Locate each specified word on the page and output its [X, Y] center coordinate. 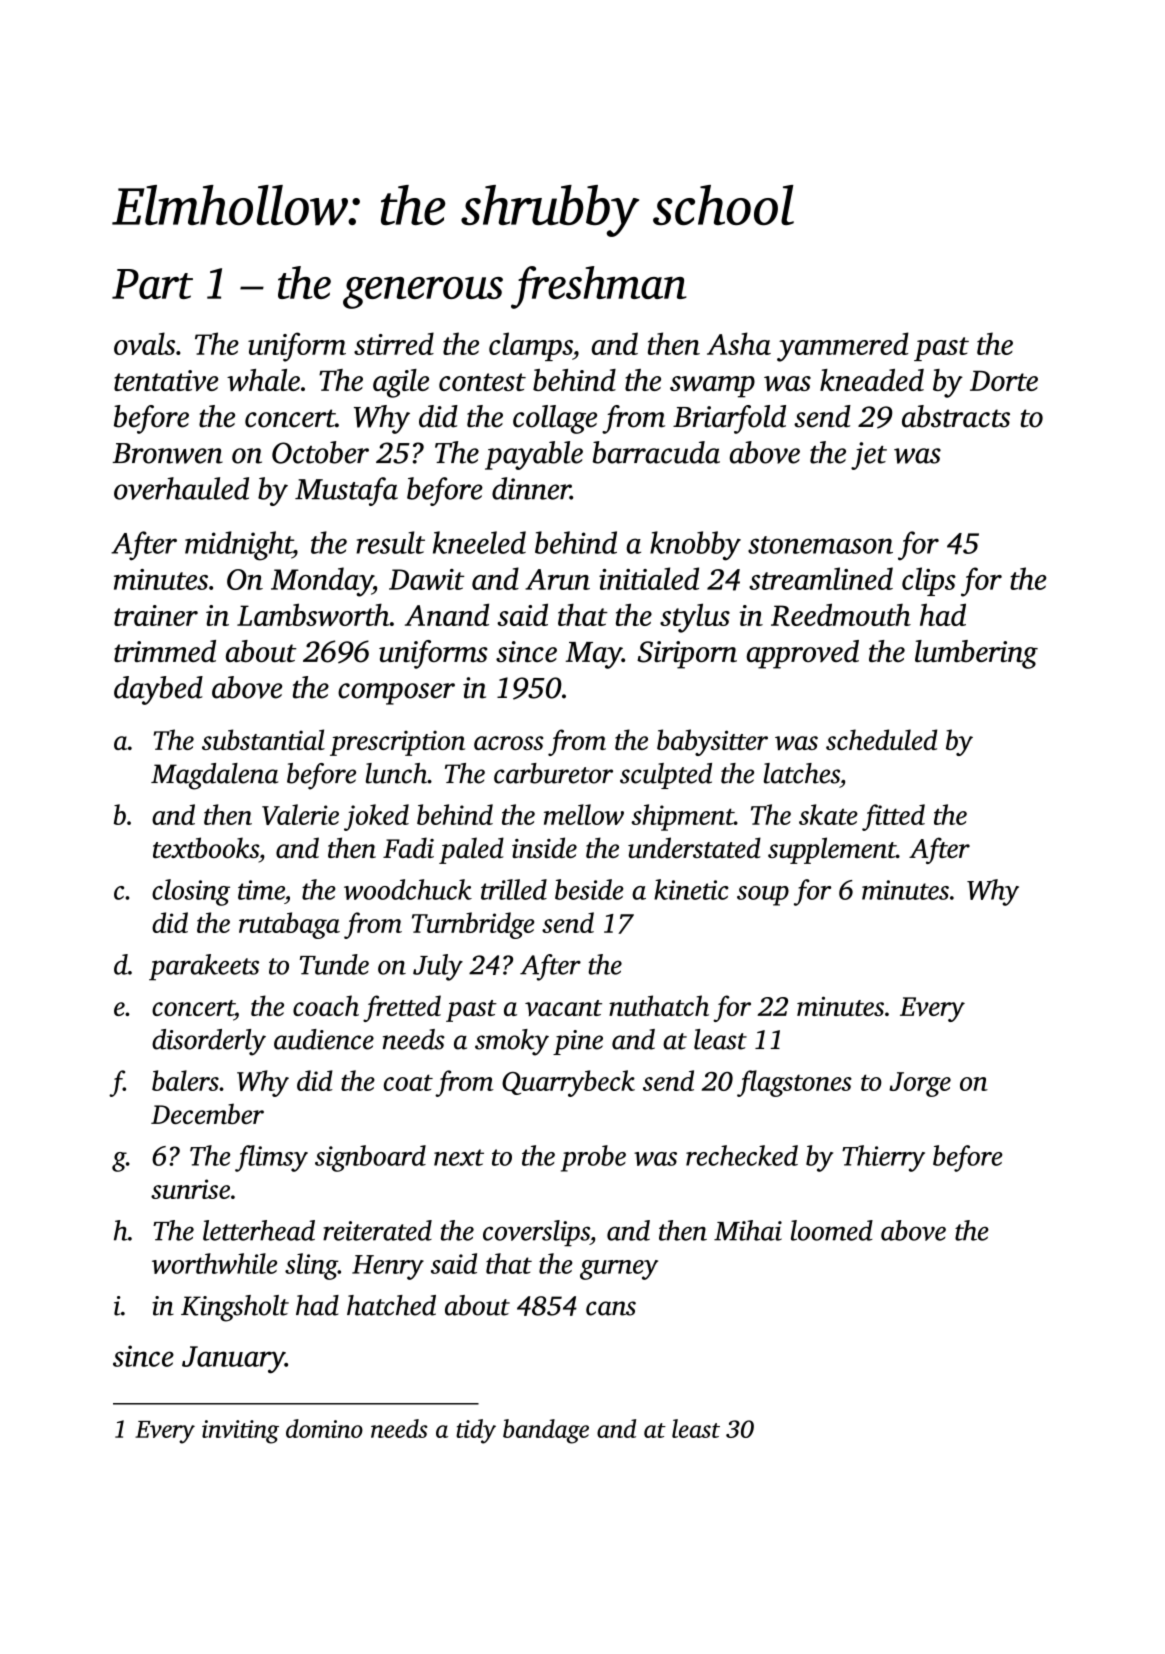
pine [578, 1042]
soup [763, 896]
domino [324, 1428]
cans [611, 1308]
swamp [712, 387]
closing [191, 892]
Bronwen [167, 453]
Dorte [1004, 381]
